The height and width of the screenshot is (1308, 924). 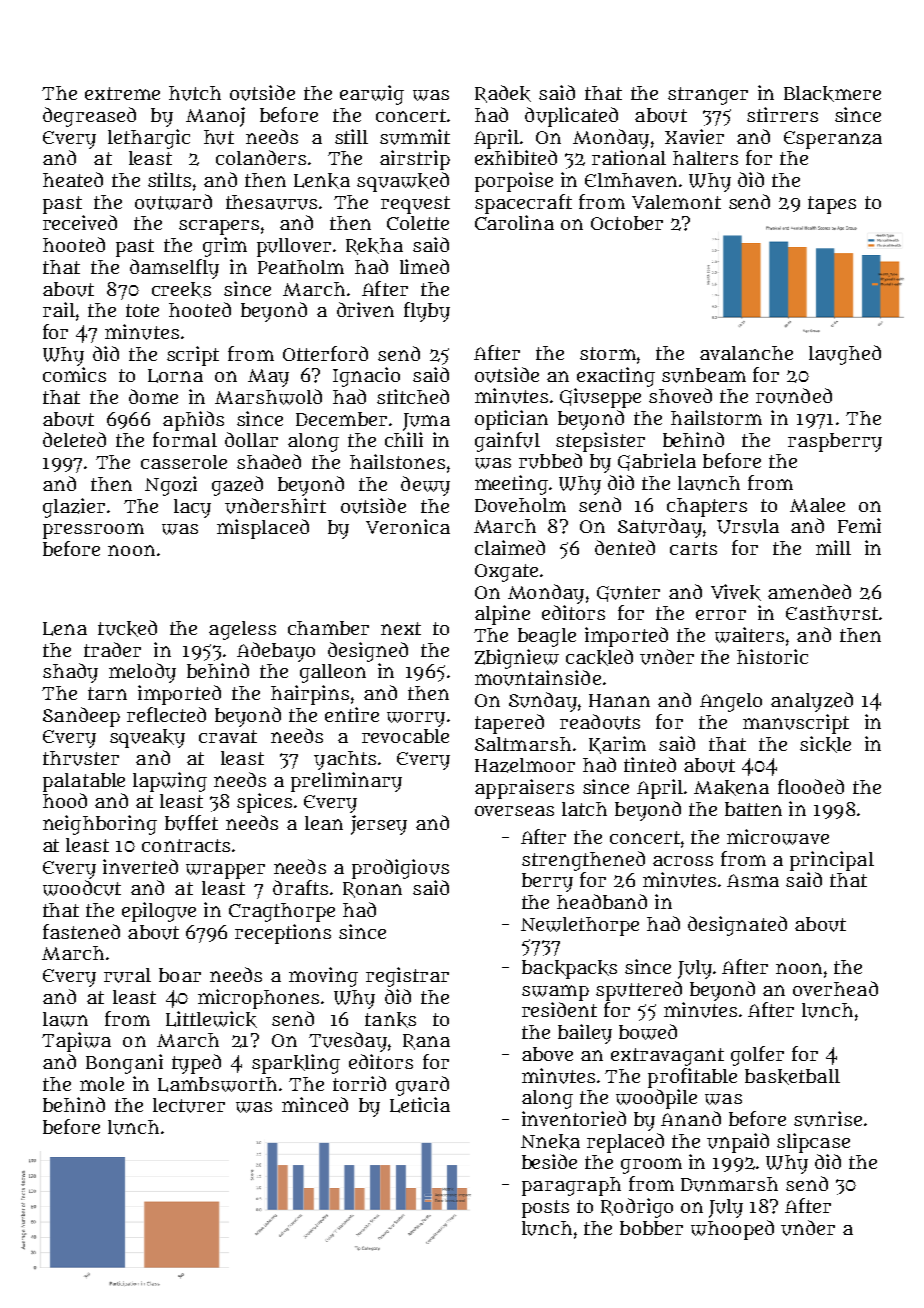 What do you see at coordinates (731, 788) in the screenshot?
I see `Makena` at bounding box center [731, 788].
